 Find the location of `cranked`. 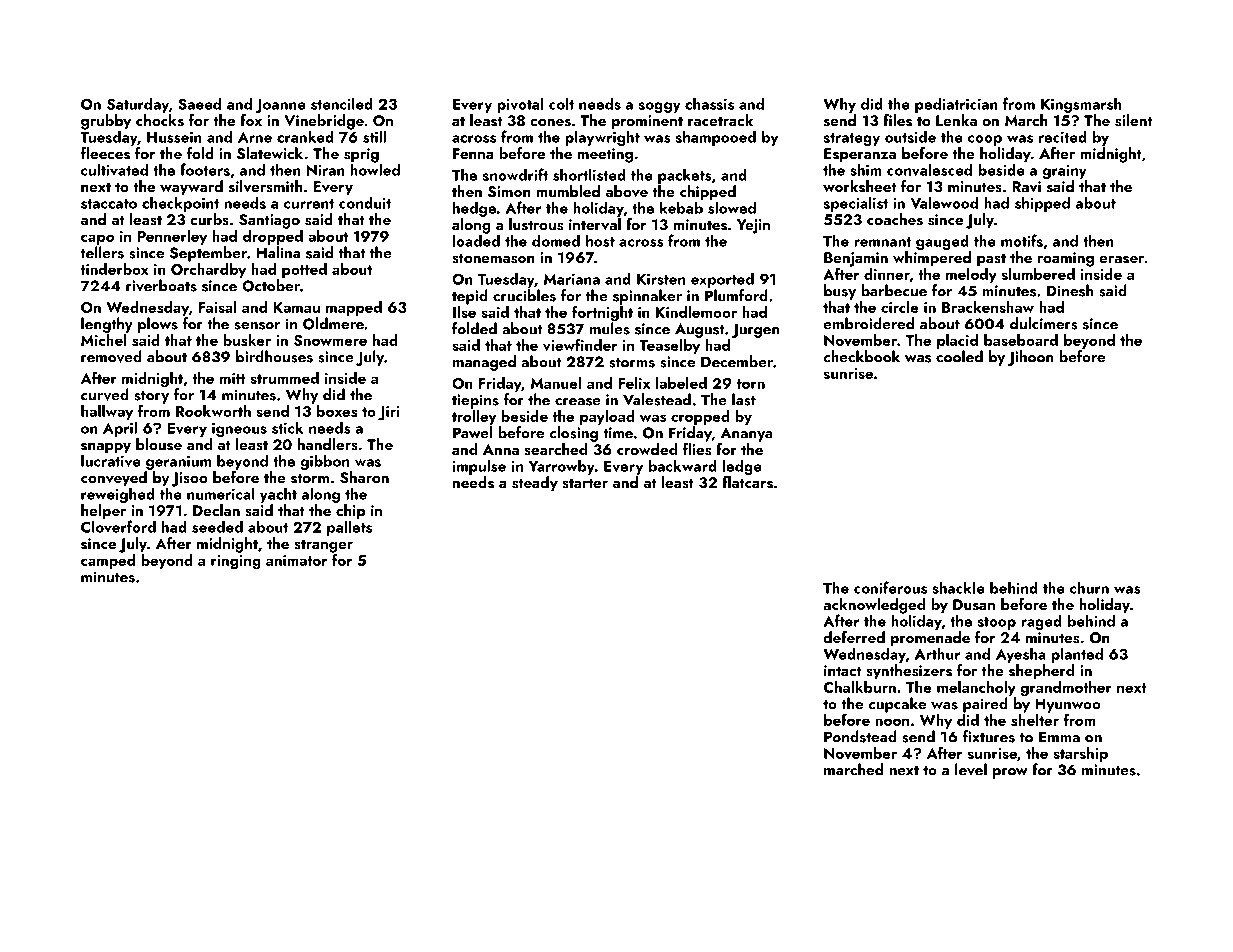

cranked is located at coordinates (305, 136).
